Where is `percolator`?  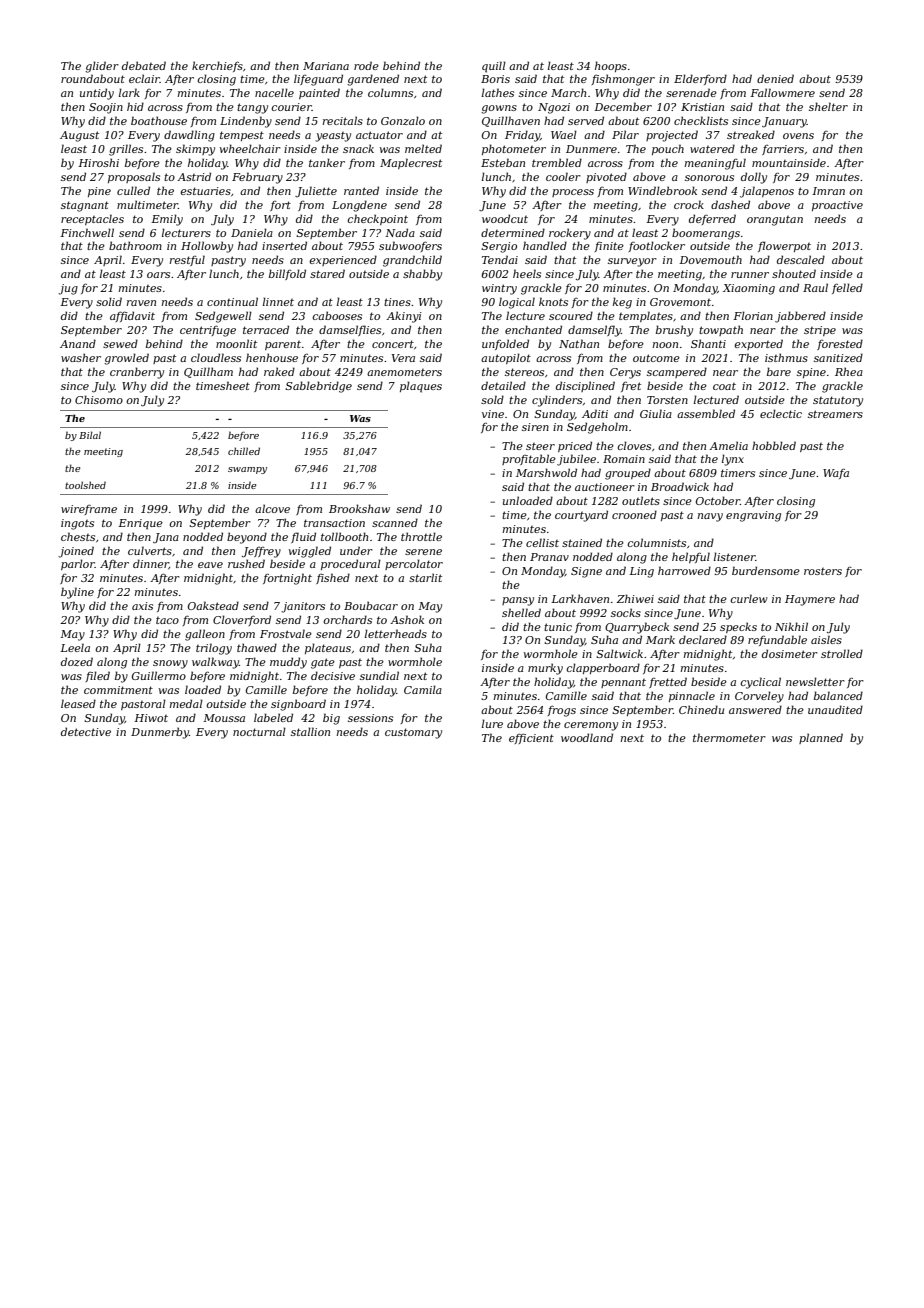
percolator is located at coordinates (414, 564).
